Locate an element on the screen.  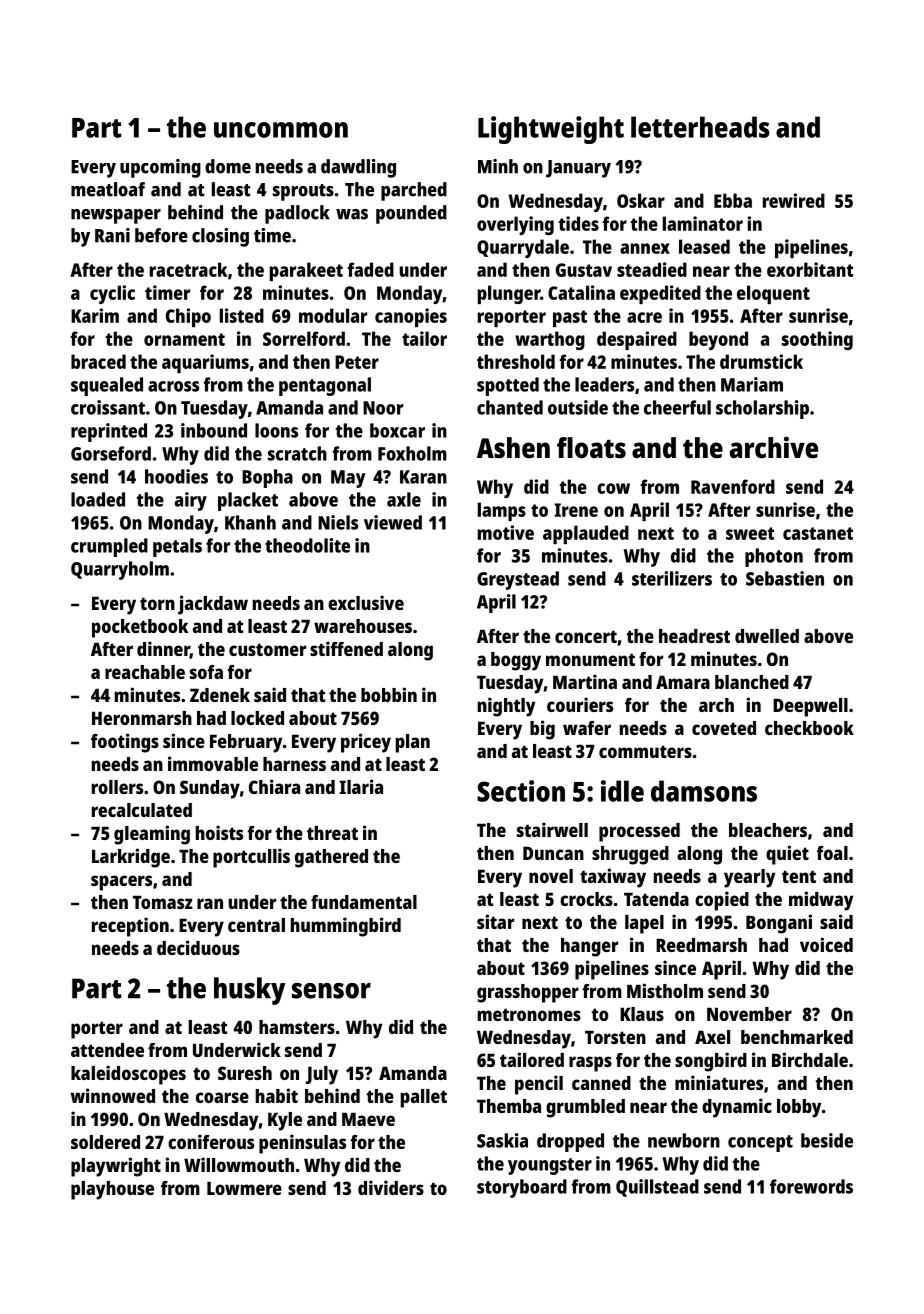
damsons is located at coordinates (704, 791).
